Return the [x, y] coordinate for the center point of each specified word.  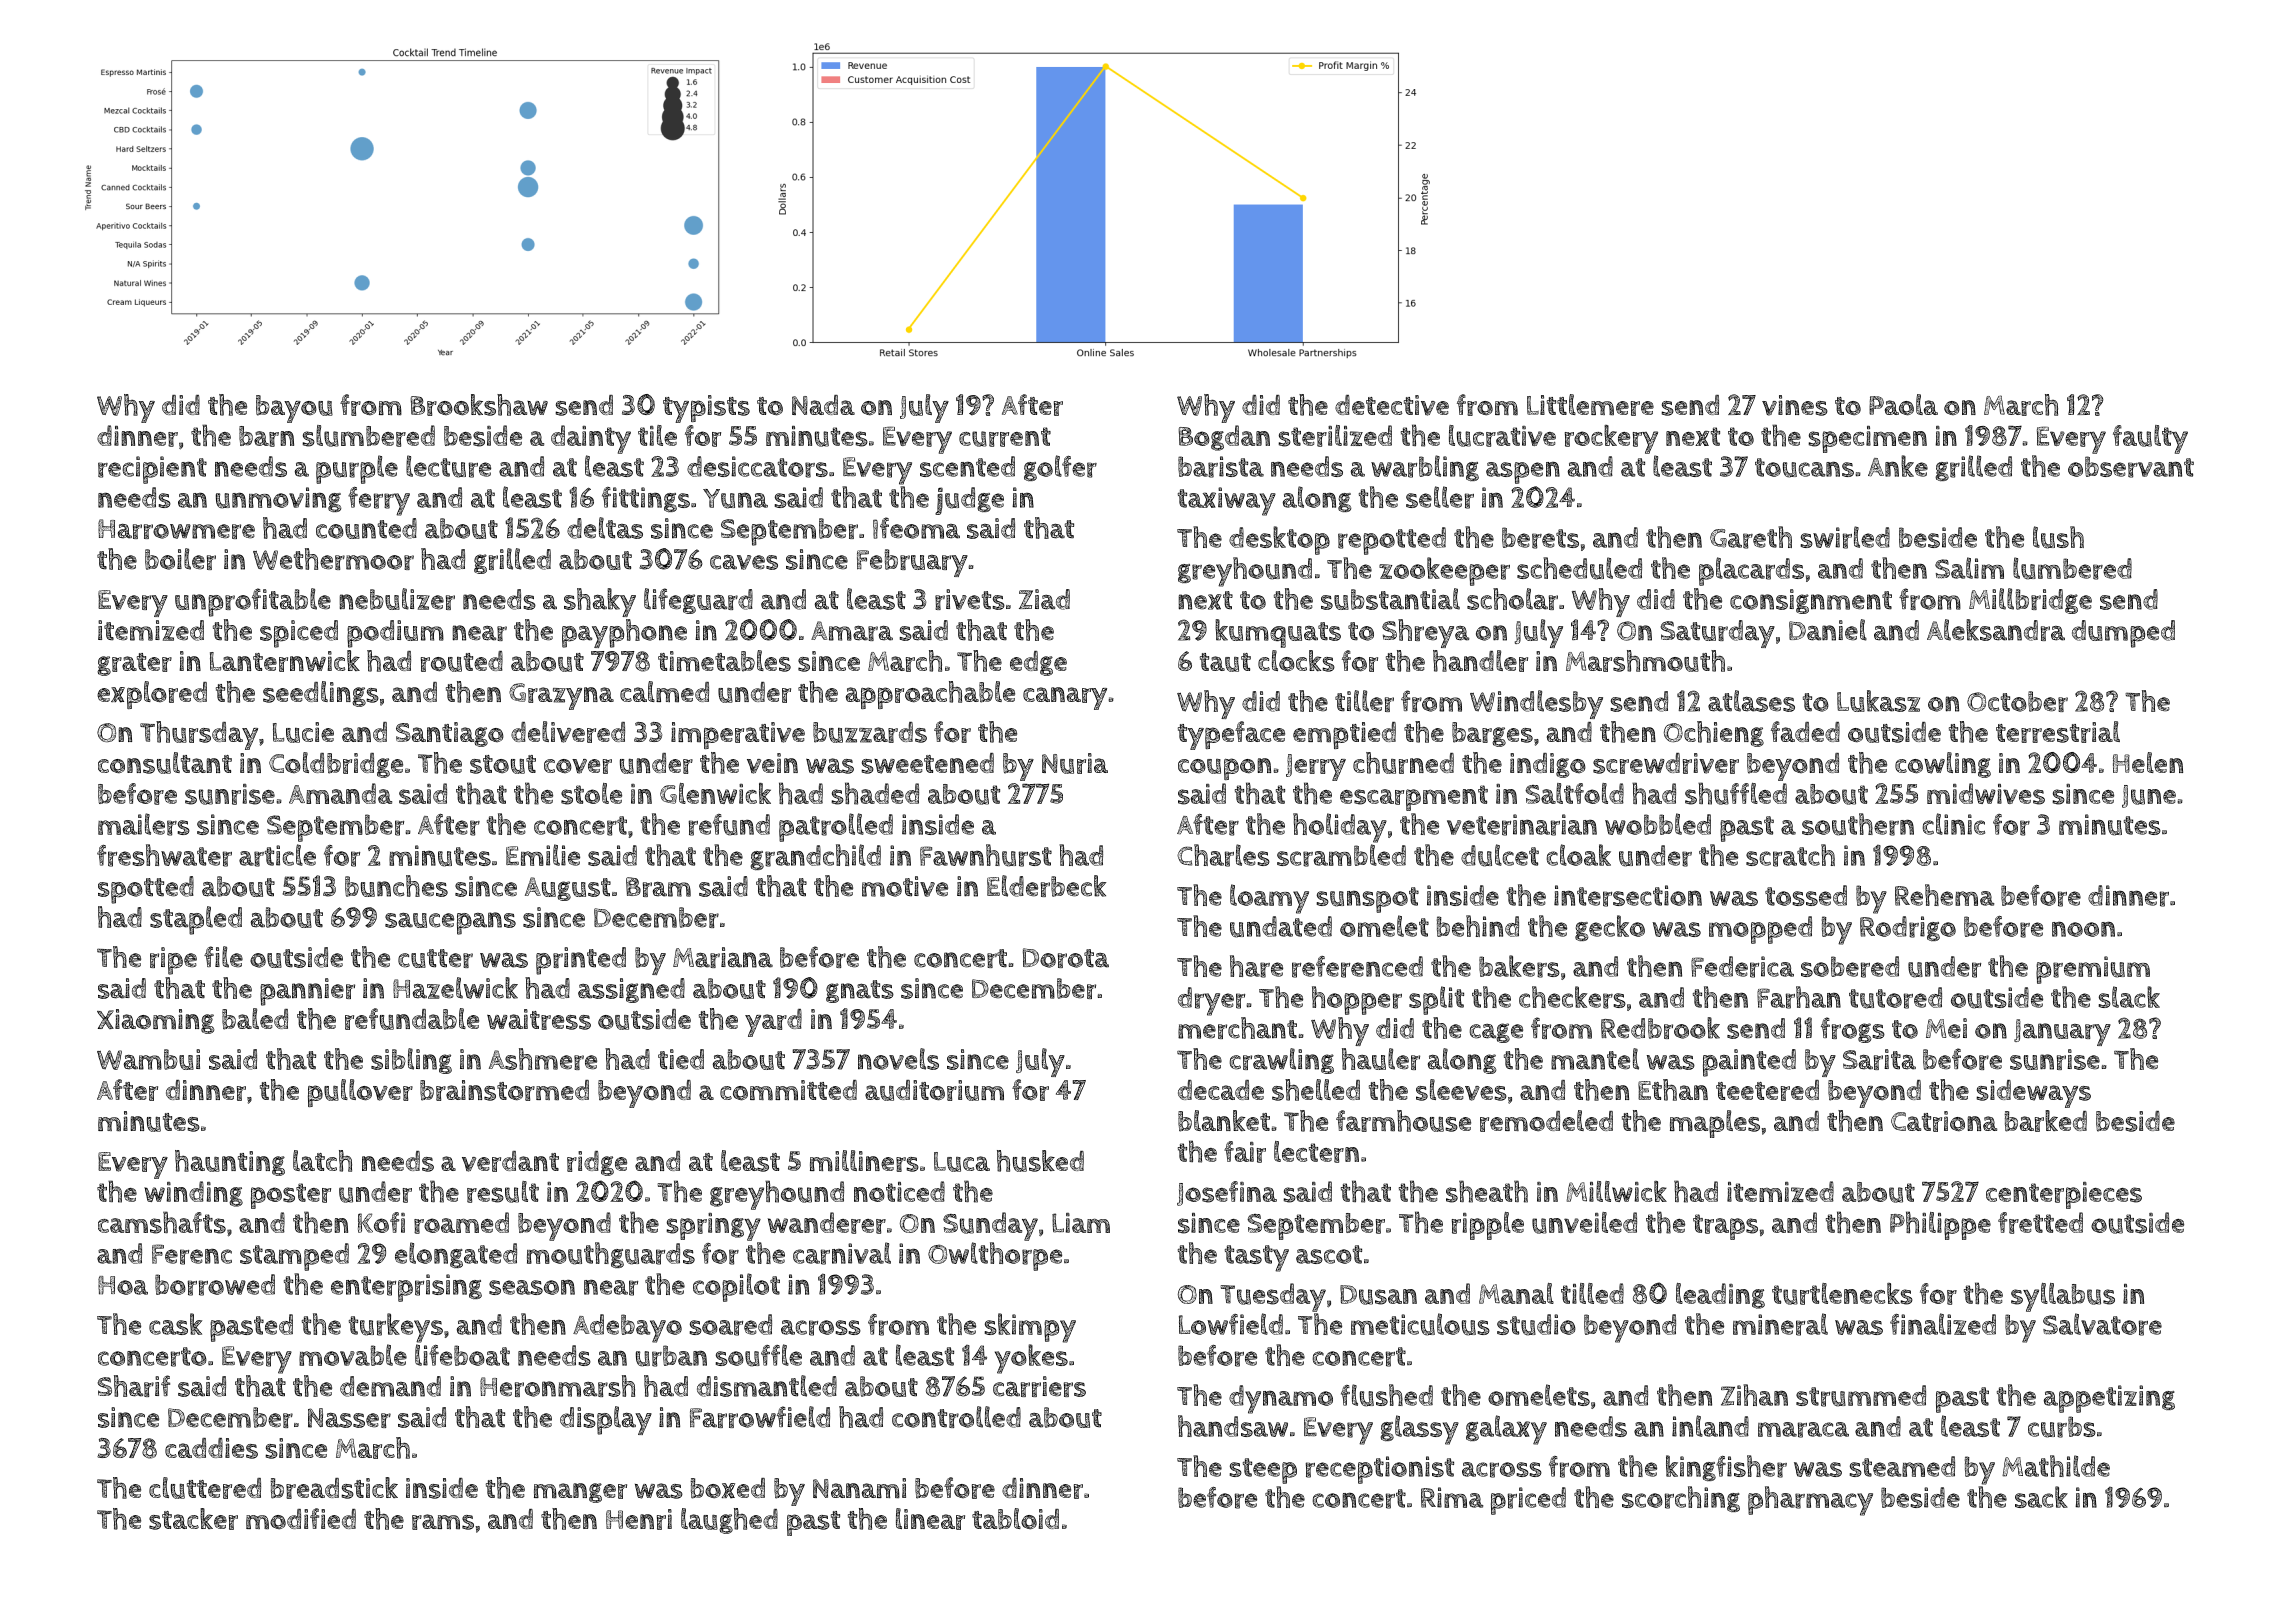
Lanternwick [285, 661]
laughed [729, 1521]
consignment [1811, 601]
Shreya [1425, 633]
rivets [970, 599]
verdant [510, 1161]
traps [1725, 1227]
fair [1245, 1152]
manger [580, 1493]
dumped [2123, 634]
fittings [646, 499]
